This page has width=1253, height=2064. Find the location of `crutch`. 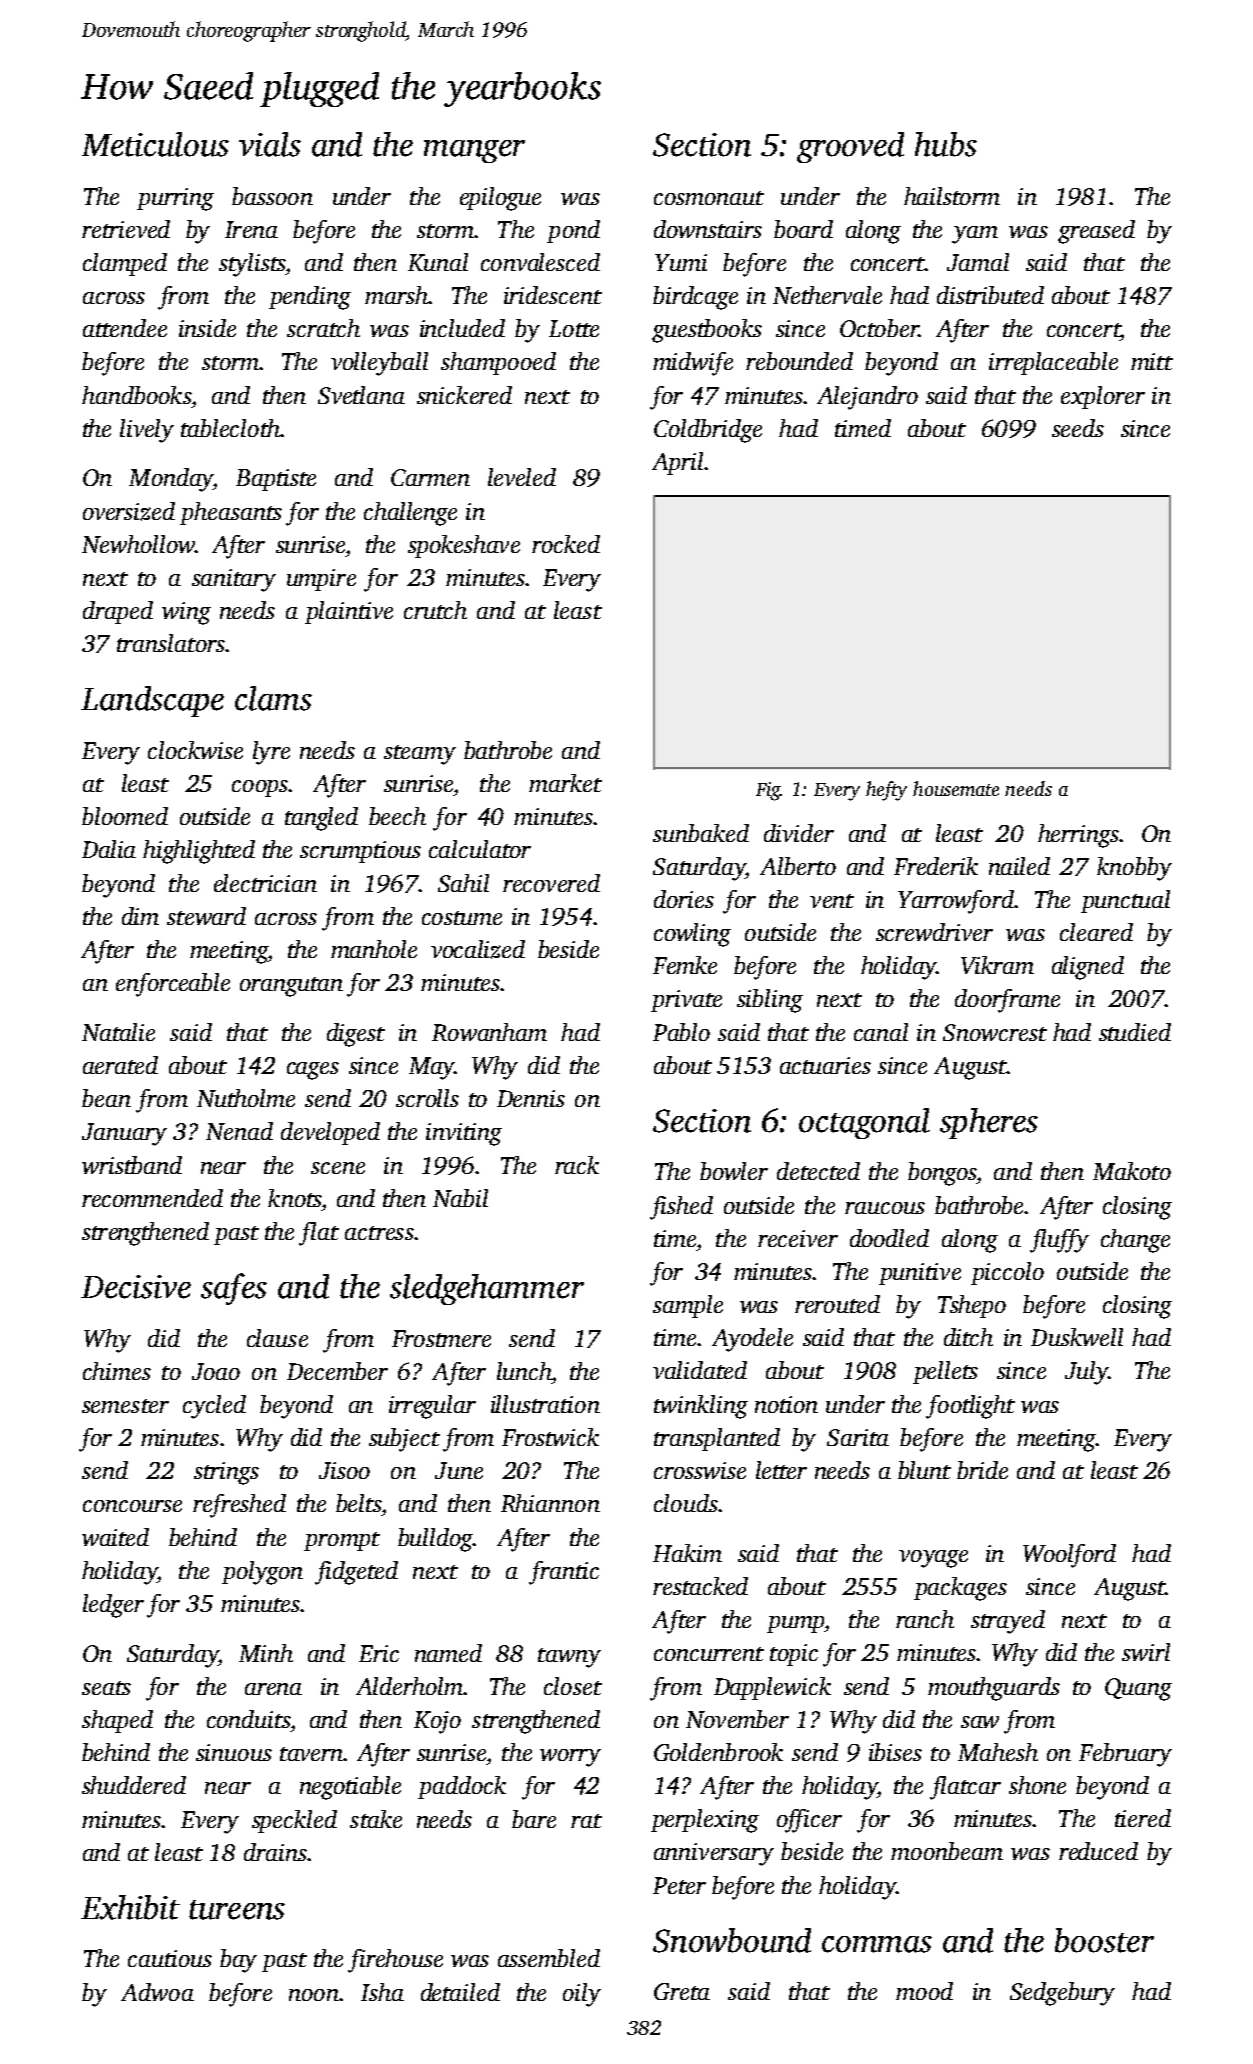

crutch is located at coordinates (435, 610).
